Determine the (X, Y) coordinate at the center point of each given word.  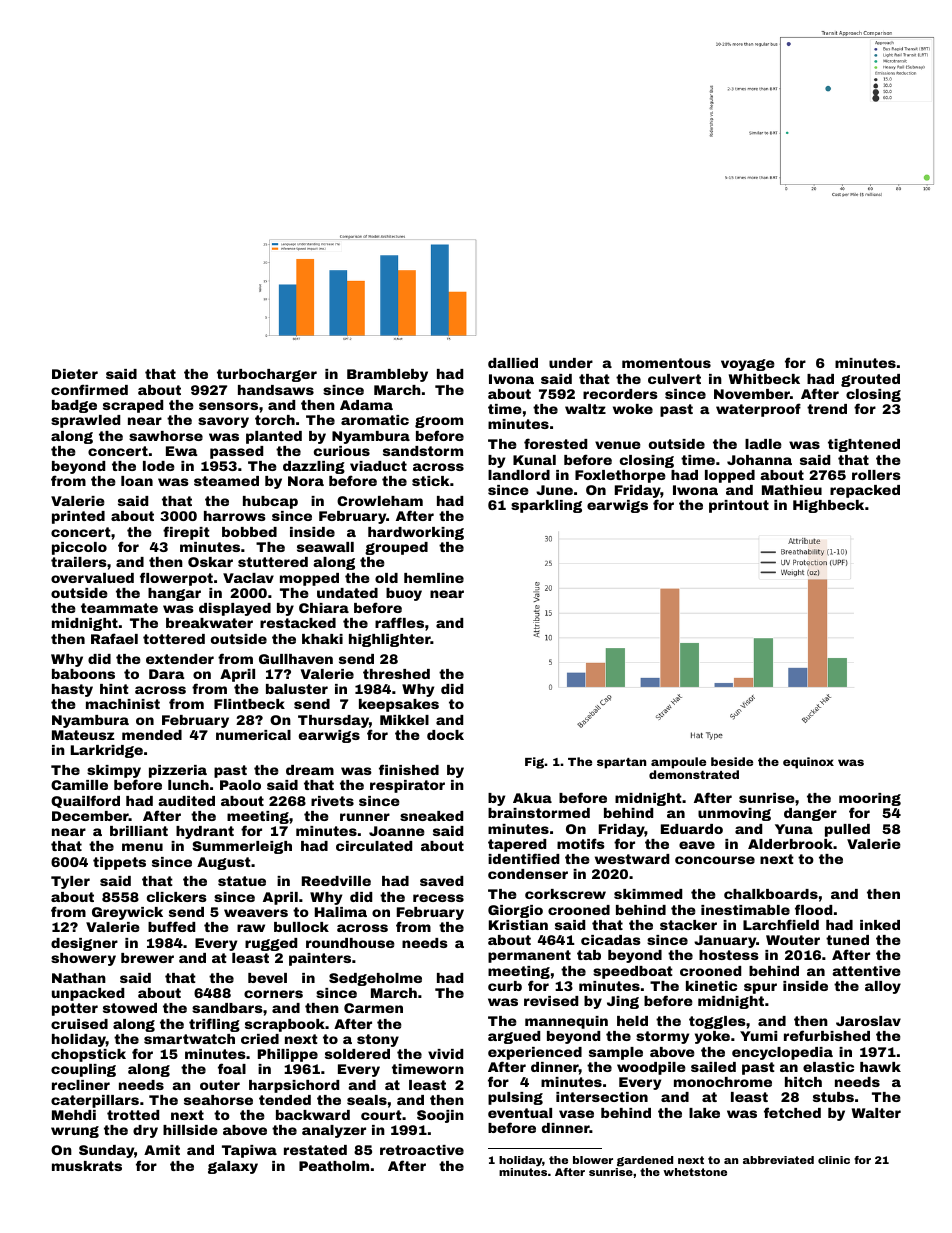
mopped (309, 579)
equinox (808, 763)
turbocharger (267, 375)
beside (732, 761)
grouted (870, 380)
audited (186, 801)
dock (445, 735)
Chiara (324, 608)
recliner (81, 1085)
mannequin (566, 1022)
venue (618, 445)
